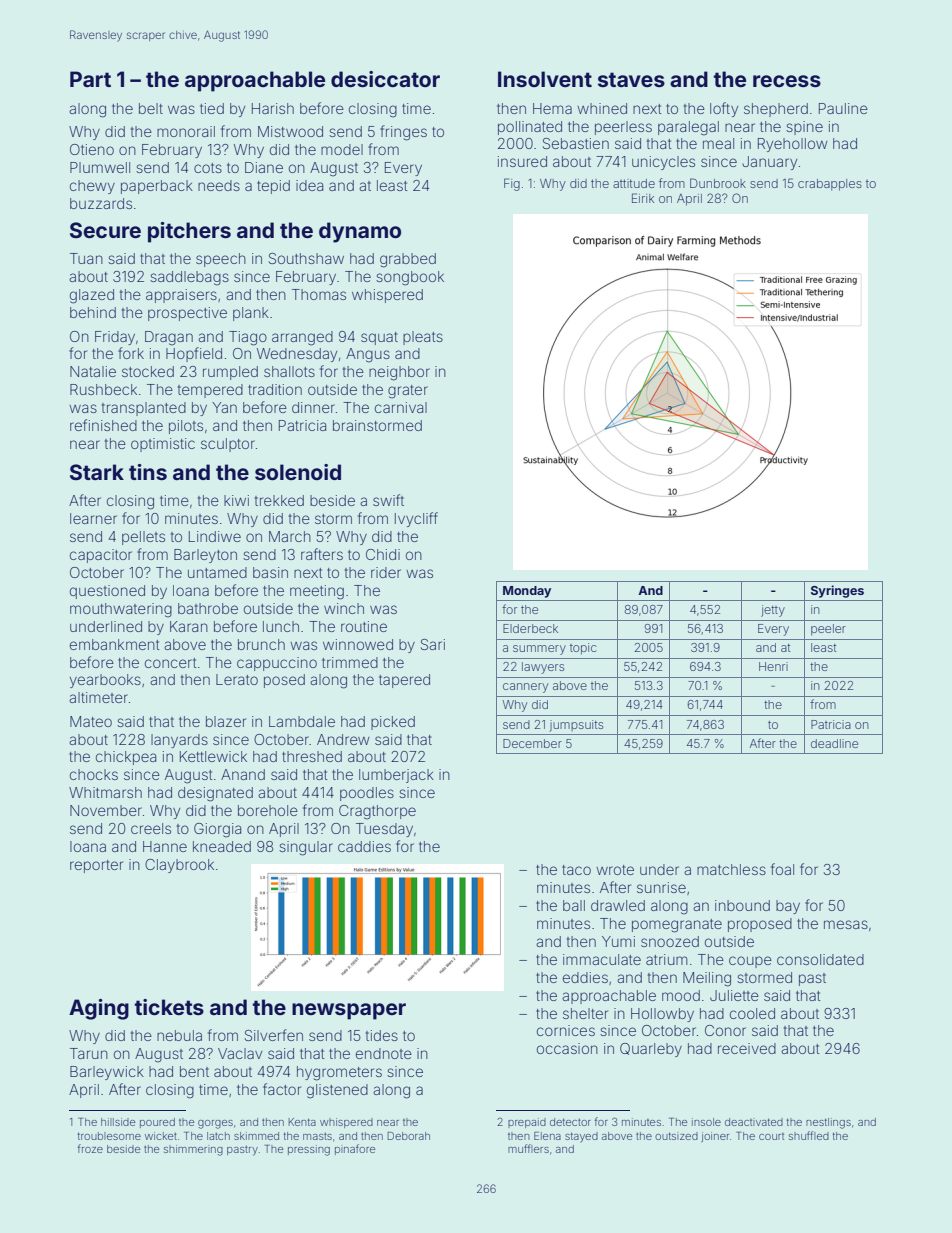  Describe the element at coordinates (423, 338) in the image. I see `pleats` at that location.
